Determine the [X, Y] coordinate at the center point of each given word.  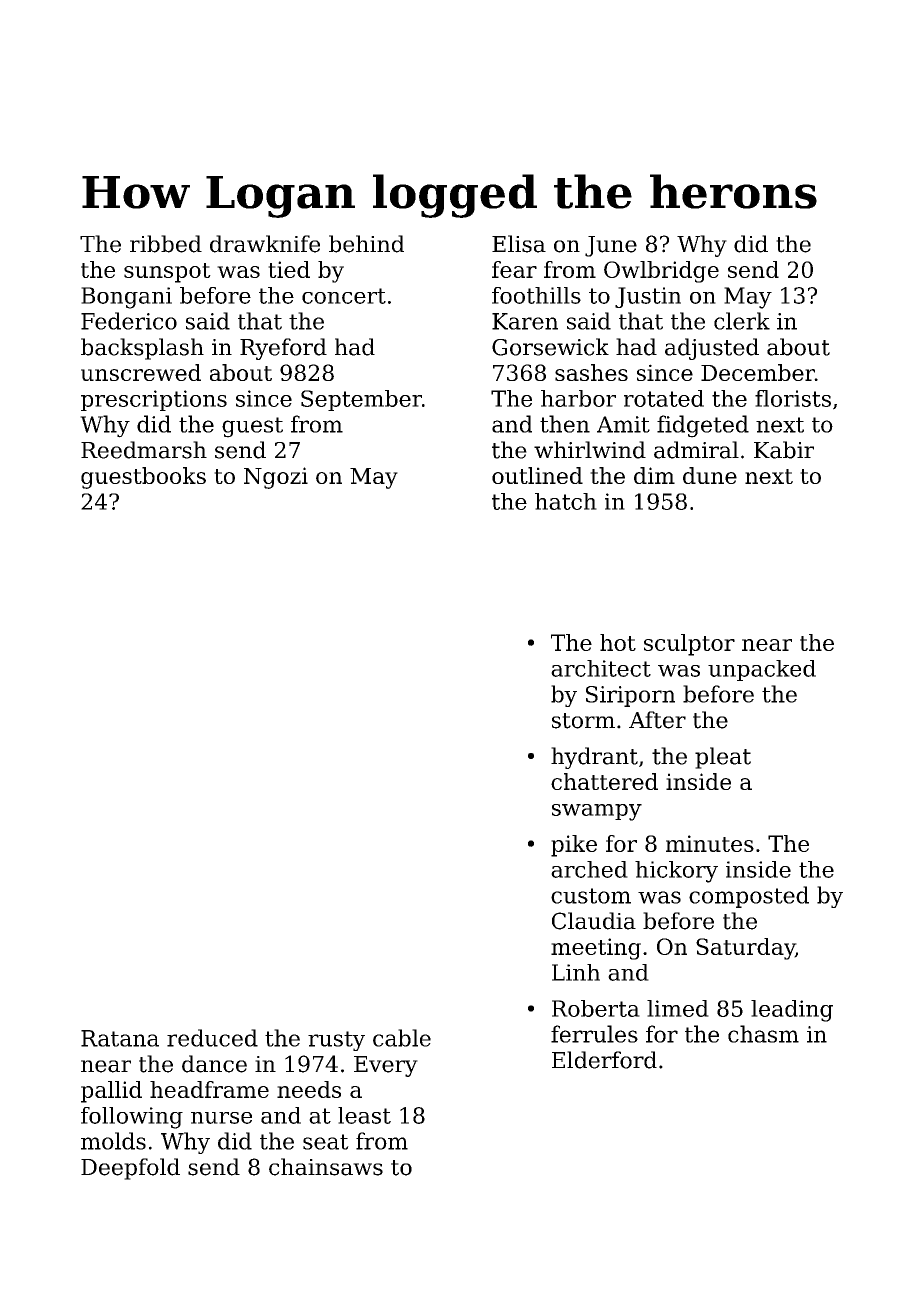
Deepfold [130, 1169]
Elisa [519, 244]
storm [583, 721]
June [611, 246]
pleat [723, 758]
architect [601, 668]
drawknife [265, 244]
